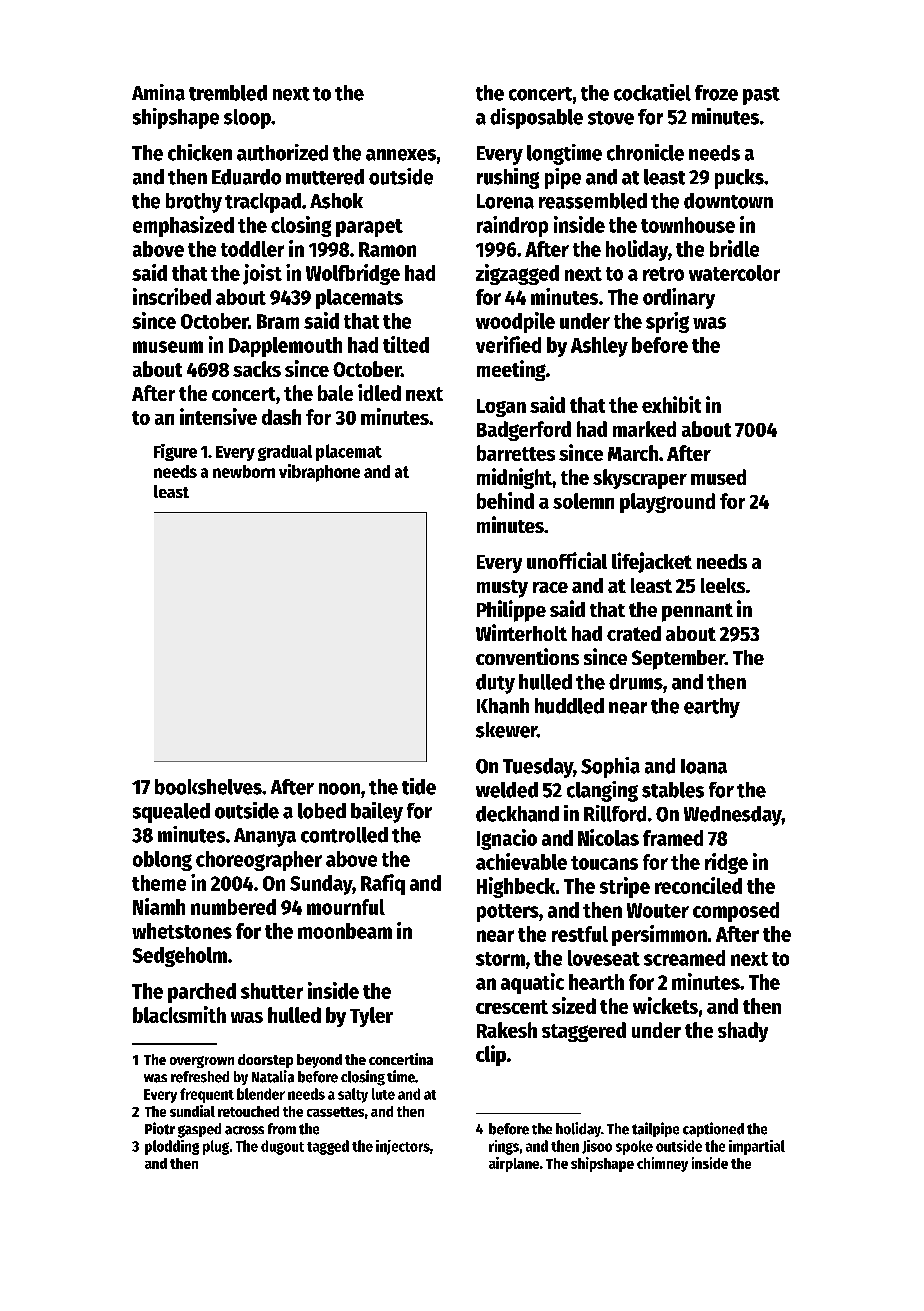 Image resolution: width=924 pixels, height=1311 pixels. What do you see at coordinates (658, 910) in the screenshot?
I see `Wouter` at bounding box center [658, 910].
